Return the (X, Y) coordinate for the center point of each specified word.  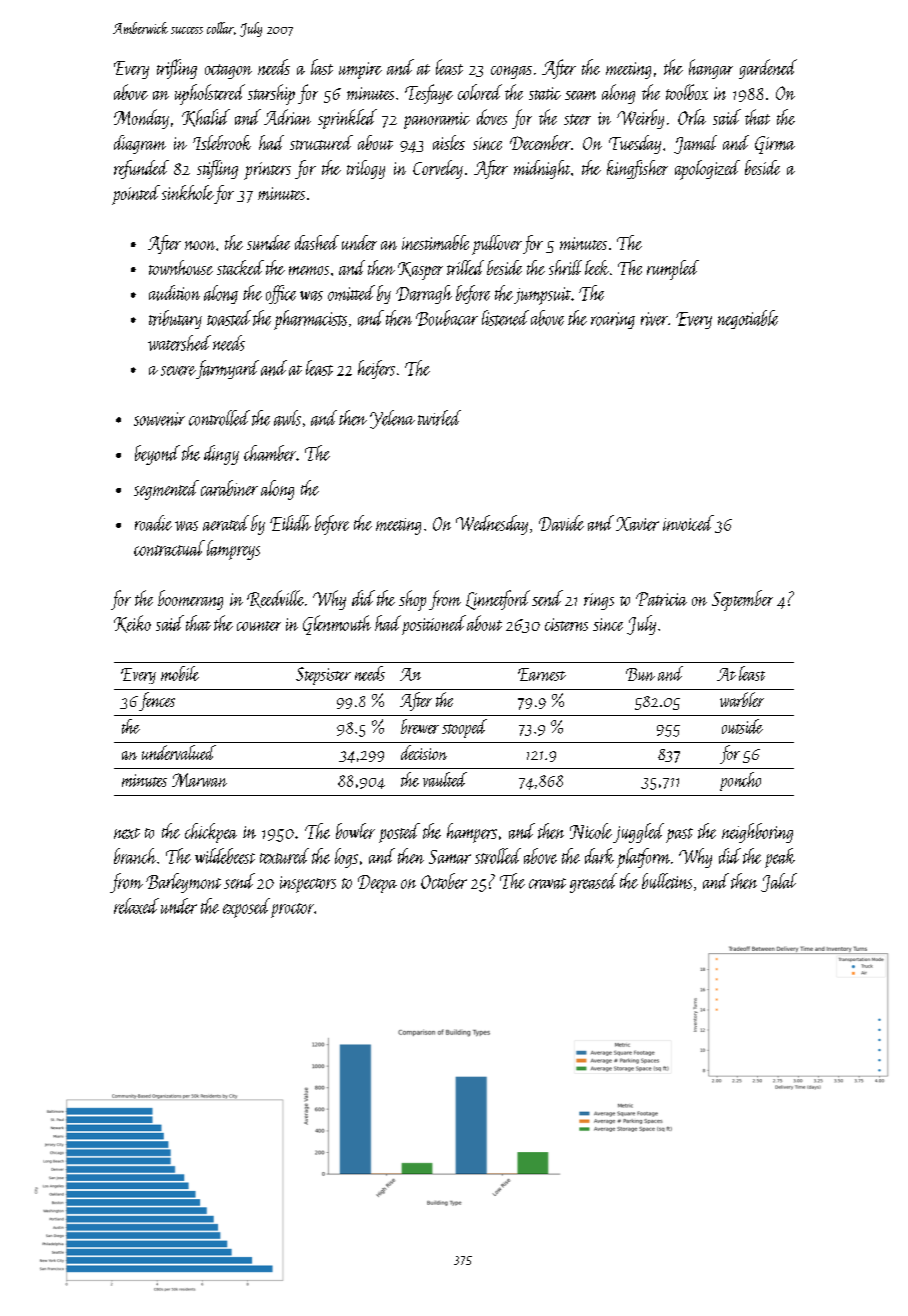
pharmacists (310, 320)
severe (178, 371)
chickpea (211, 833)
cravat (547, 883)
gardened (768, 69)
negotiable (748, 319)
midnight (542, 169)
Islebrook (222, 142)
